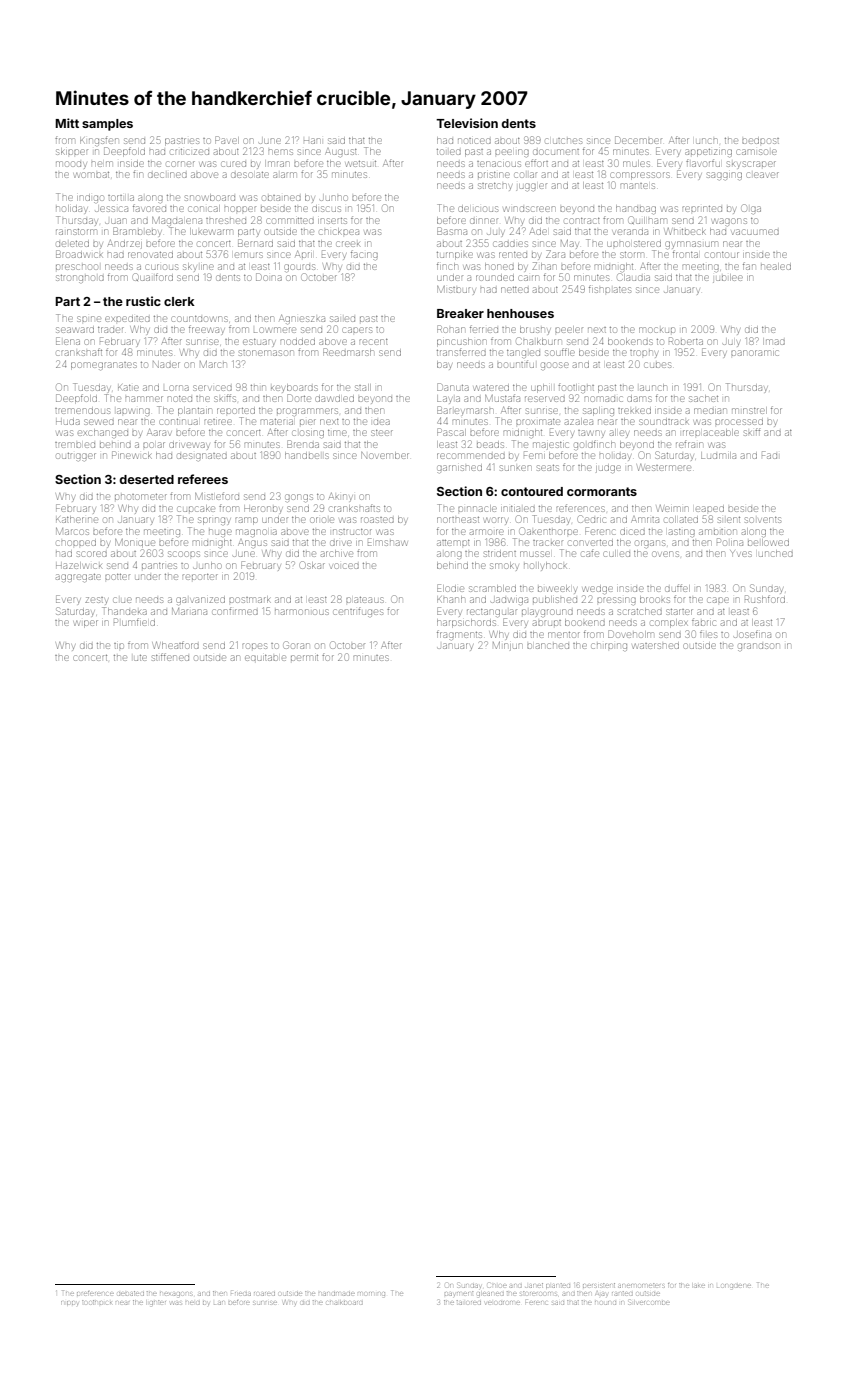 This document has height=1400, width=849. Describe the element at coordinates (107, 125) in the document. I see `samples` at that location.
